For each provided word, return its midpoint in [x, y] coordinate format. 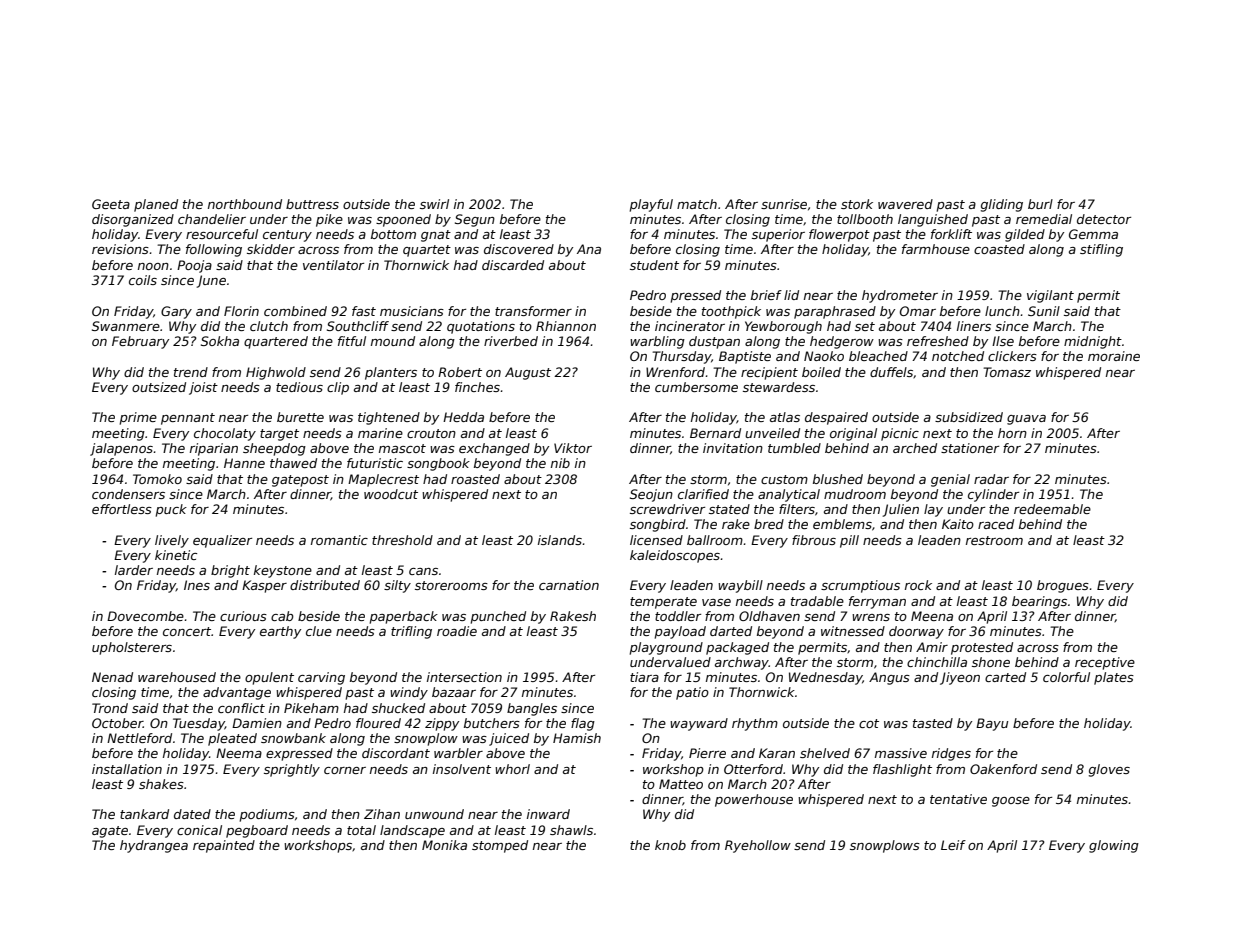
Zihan [382, 814]
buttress [312, 204]
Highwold [276, 373]
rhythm [755, 724]
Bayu [992, 724]
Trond [110, 708]
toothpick [731, 312]
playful [651, 205]
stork [857, 204]
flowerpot [839, 235]
